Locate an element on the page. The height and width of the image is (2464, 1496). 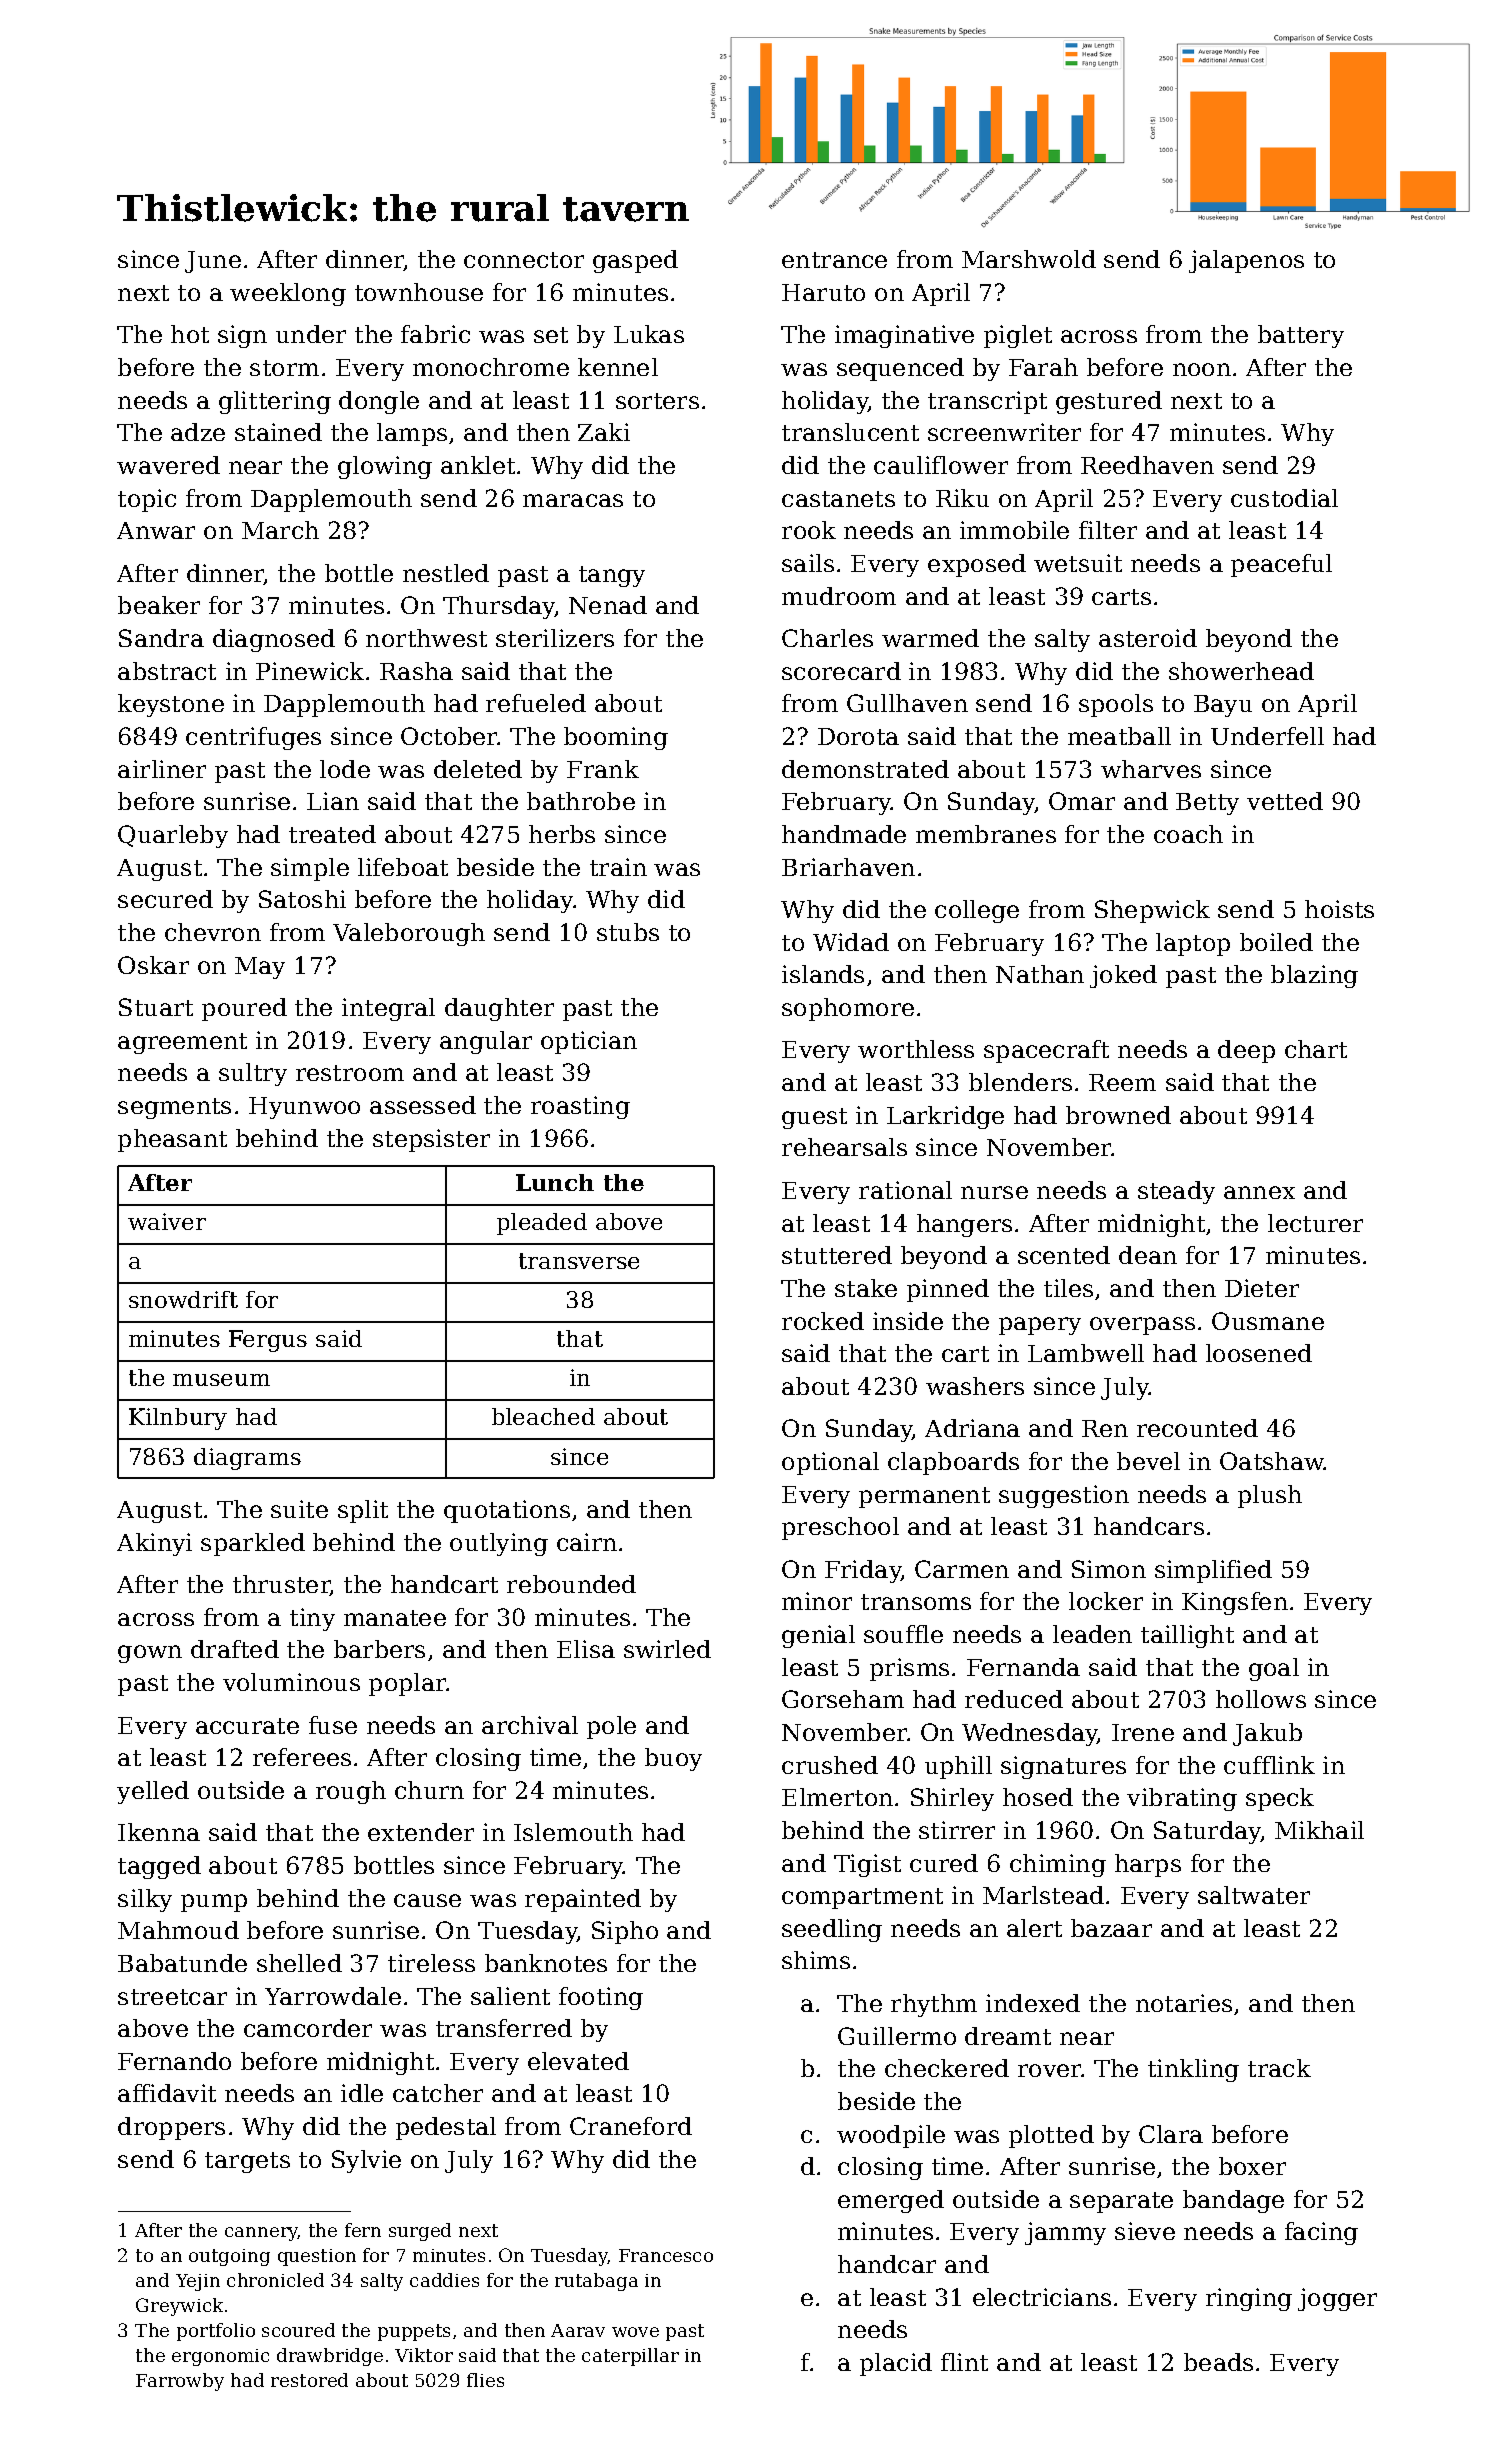
Ikenna is located at coordinates (159, 1832).
